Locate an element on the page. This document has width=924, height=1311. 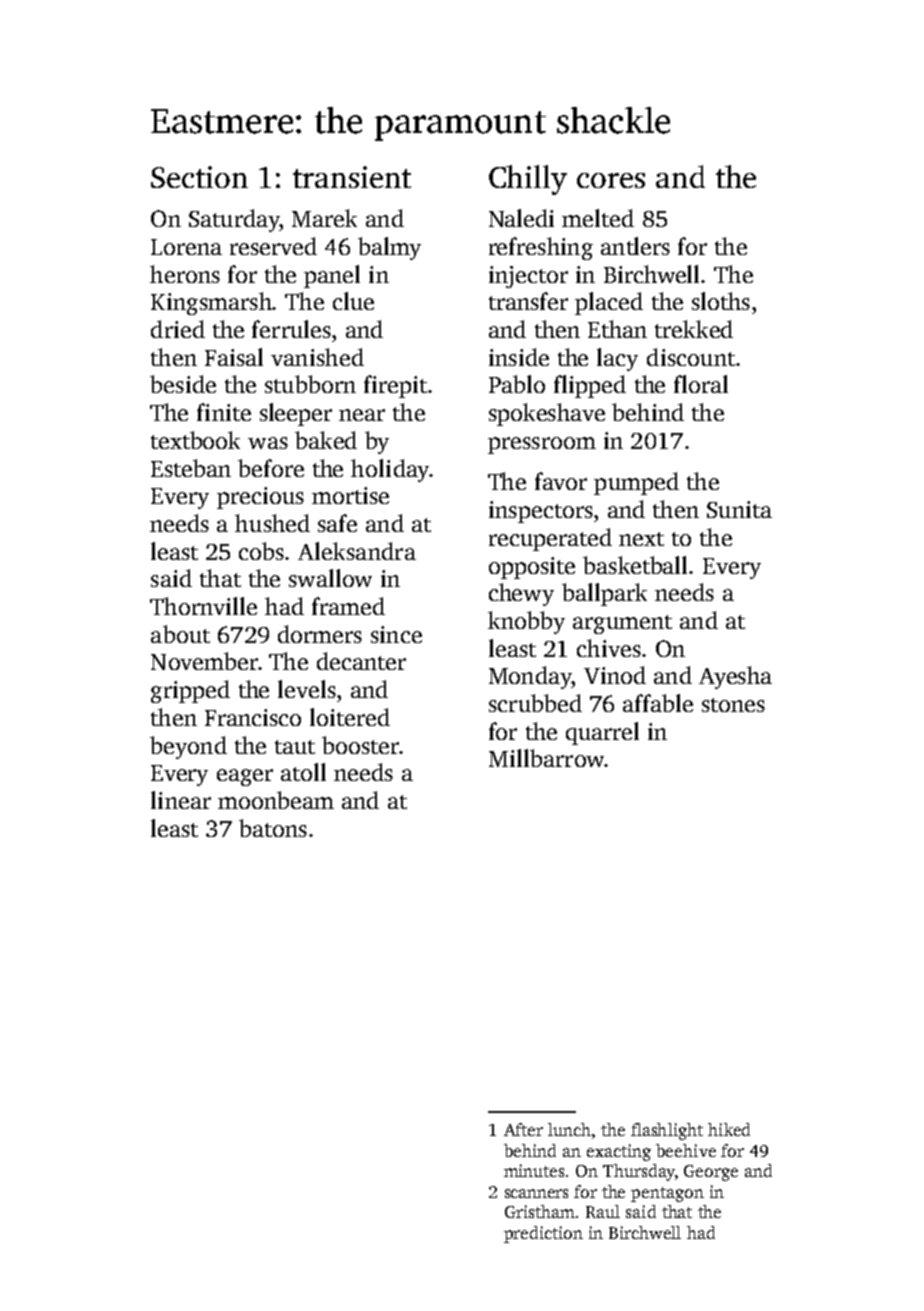
cores is located at coordinates (611, 180).
